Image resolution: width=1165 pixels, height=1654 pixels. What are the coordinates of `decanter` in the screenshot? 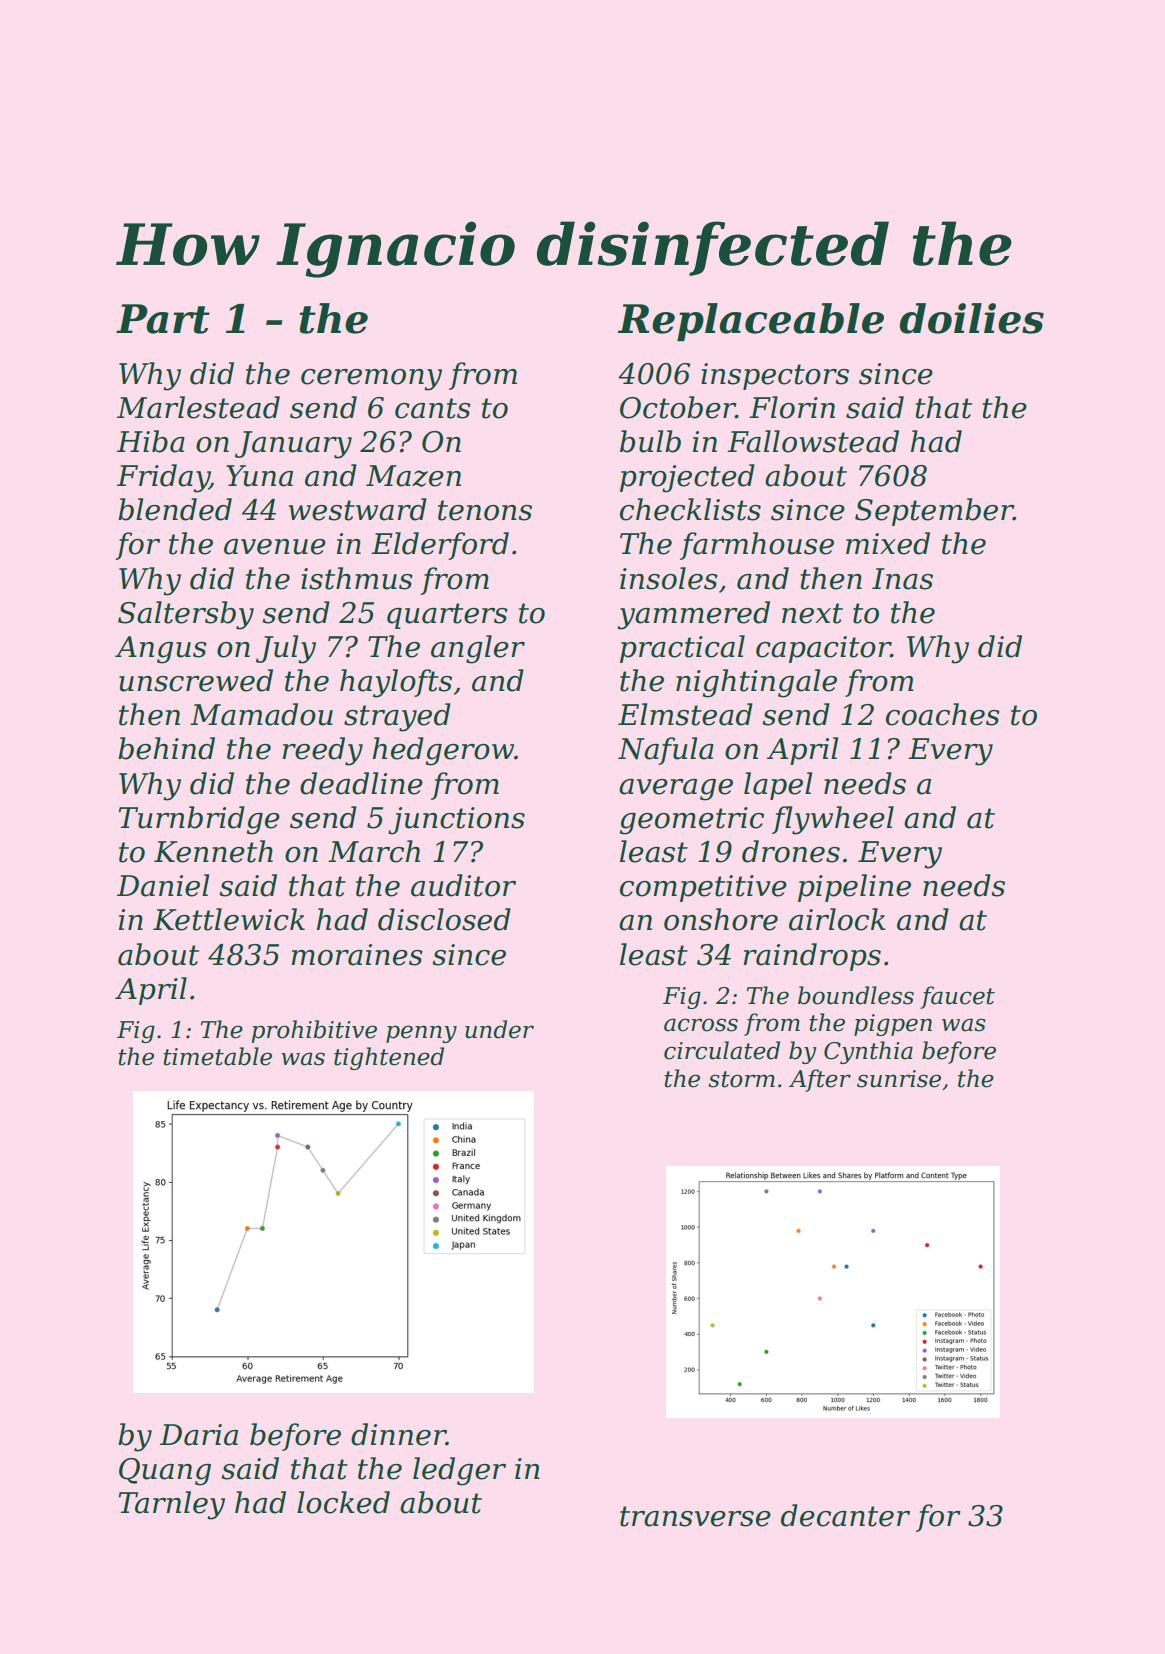 It's located at (845, 1515).
